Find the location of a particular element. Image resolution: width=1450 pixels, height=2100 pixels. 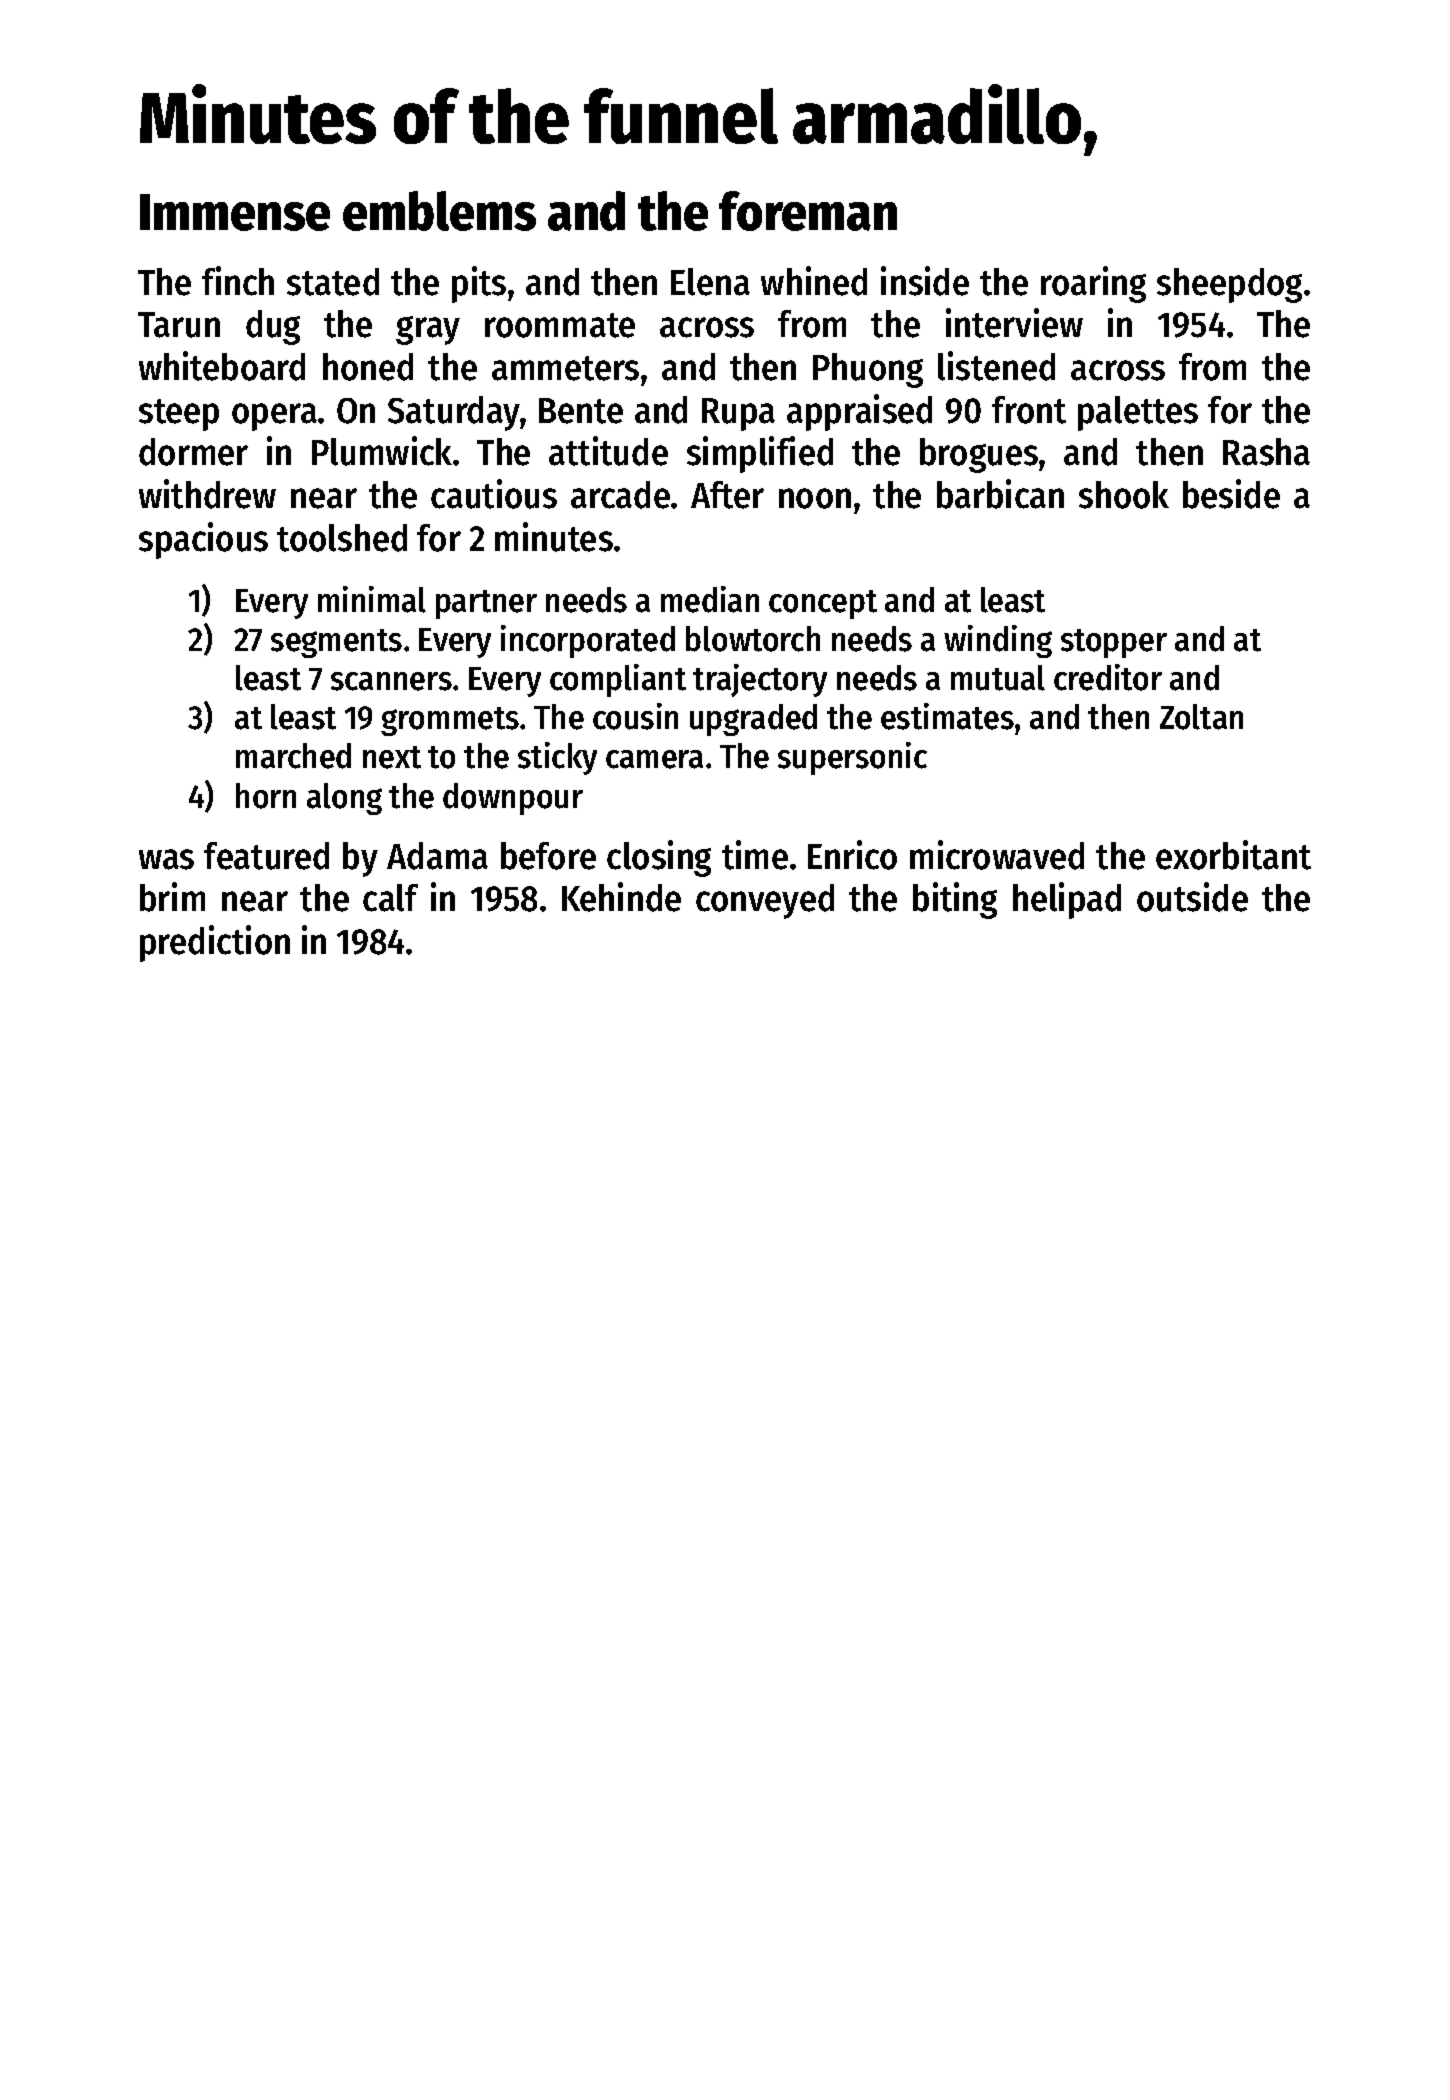

After is located at coordinates (727, 495).
